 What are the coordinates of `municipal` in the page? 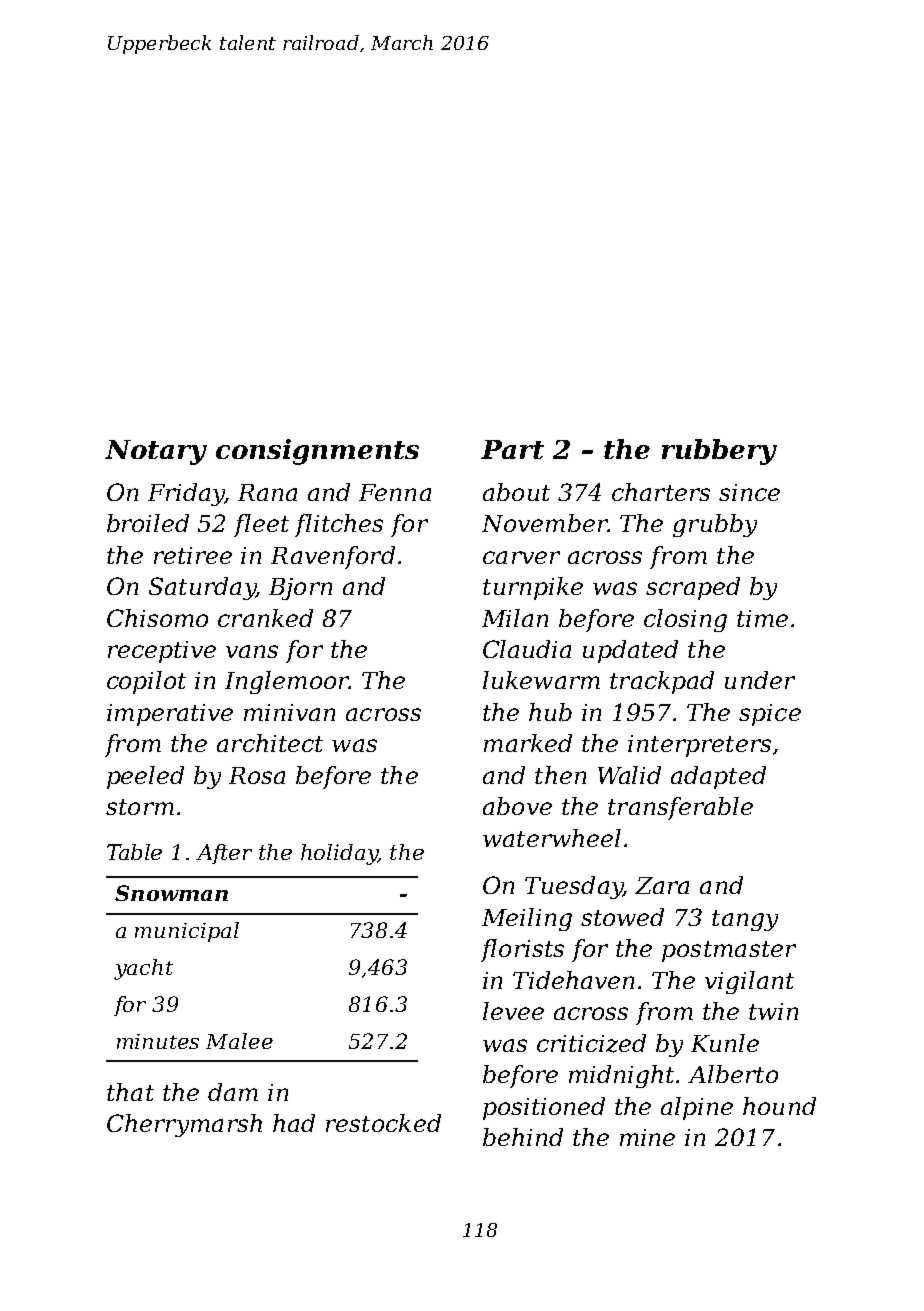 It's located at (187, 932).
